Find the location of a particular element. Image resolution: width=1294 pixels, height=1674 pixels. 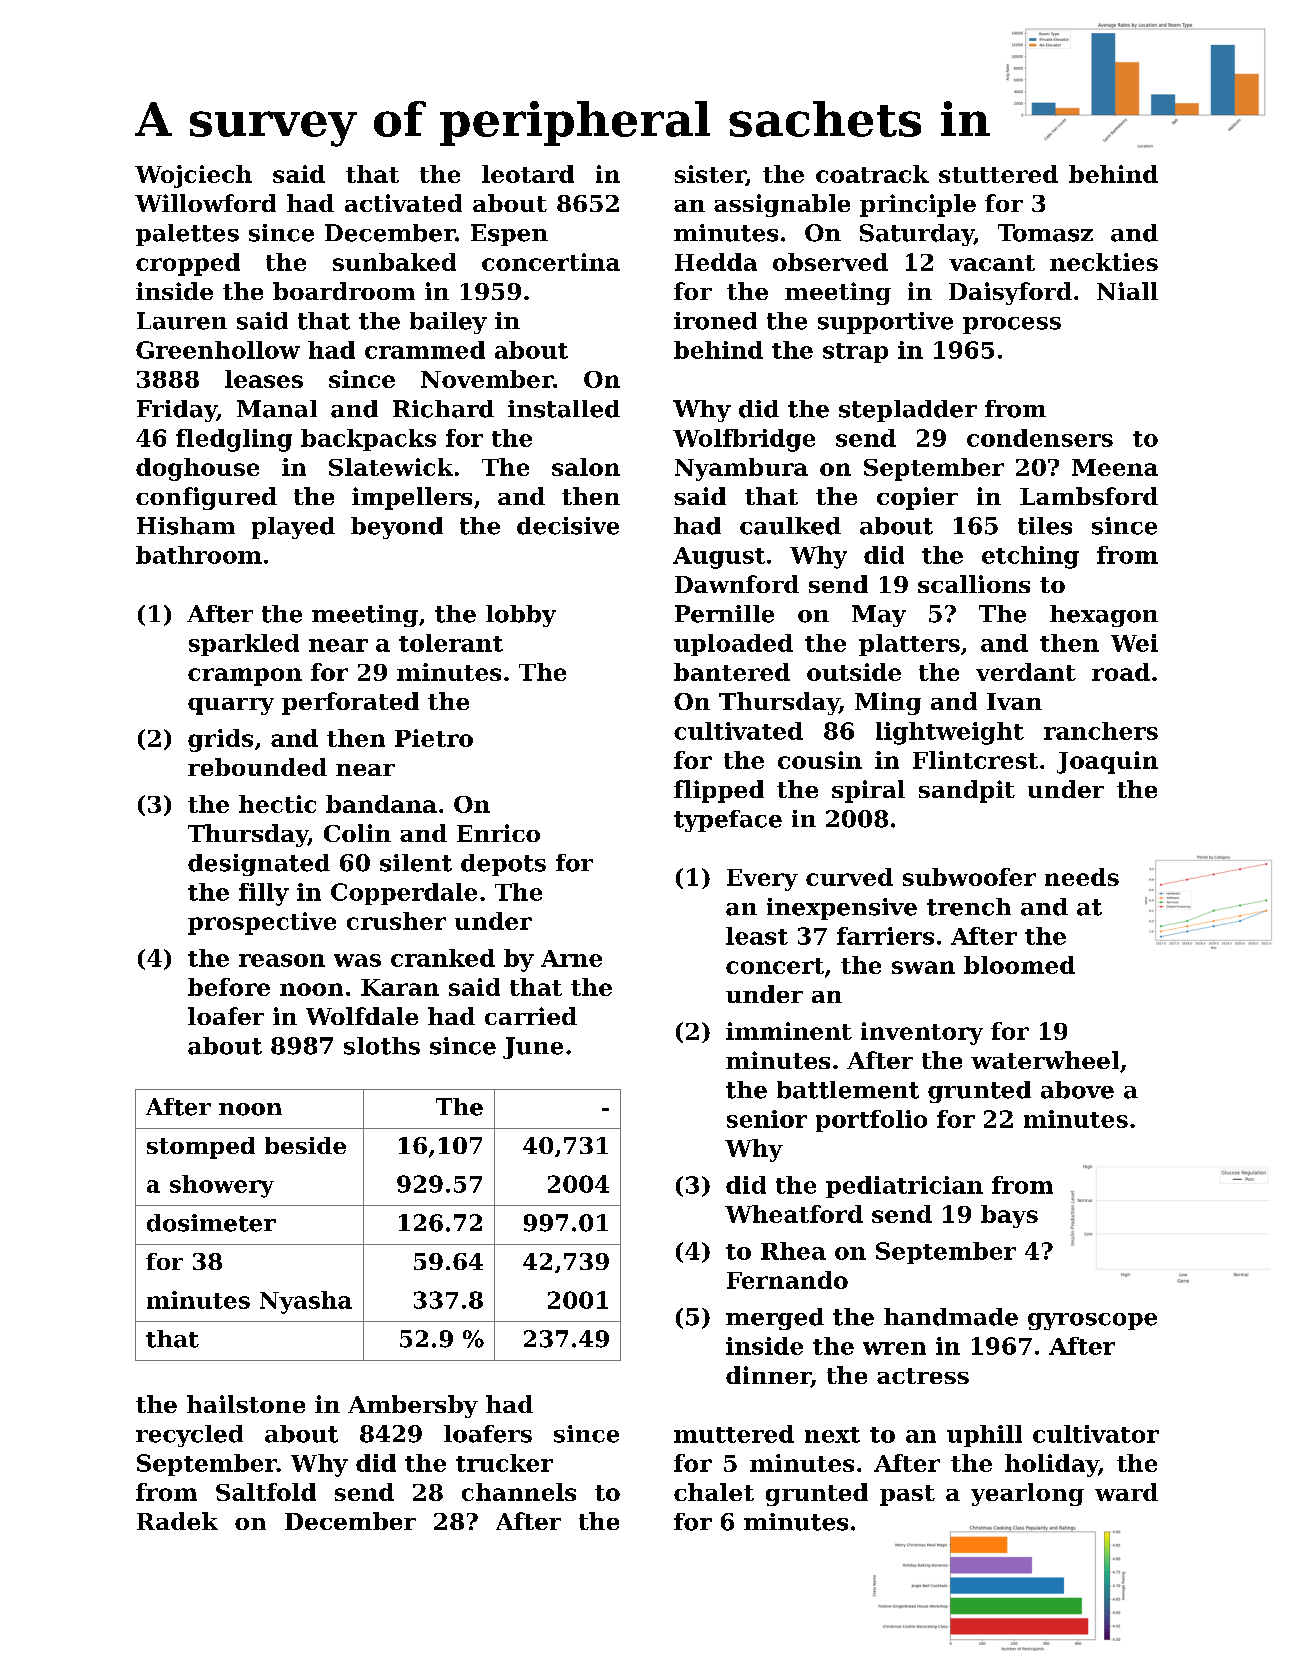

cultivator is located at coordinates (1096, 1434).
